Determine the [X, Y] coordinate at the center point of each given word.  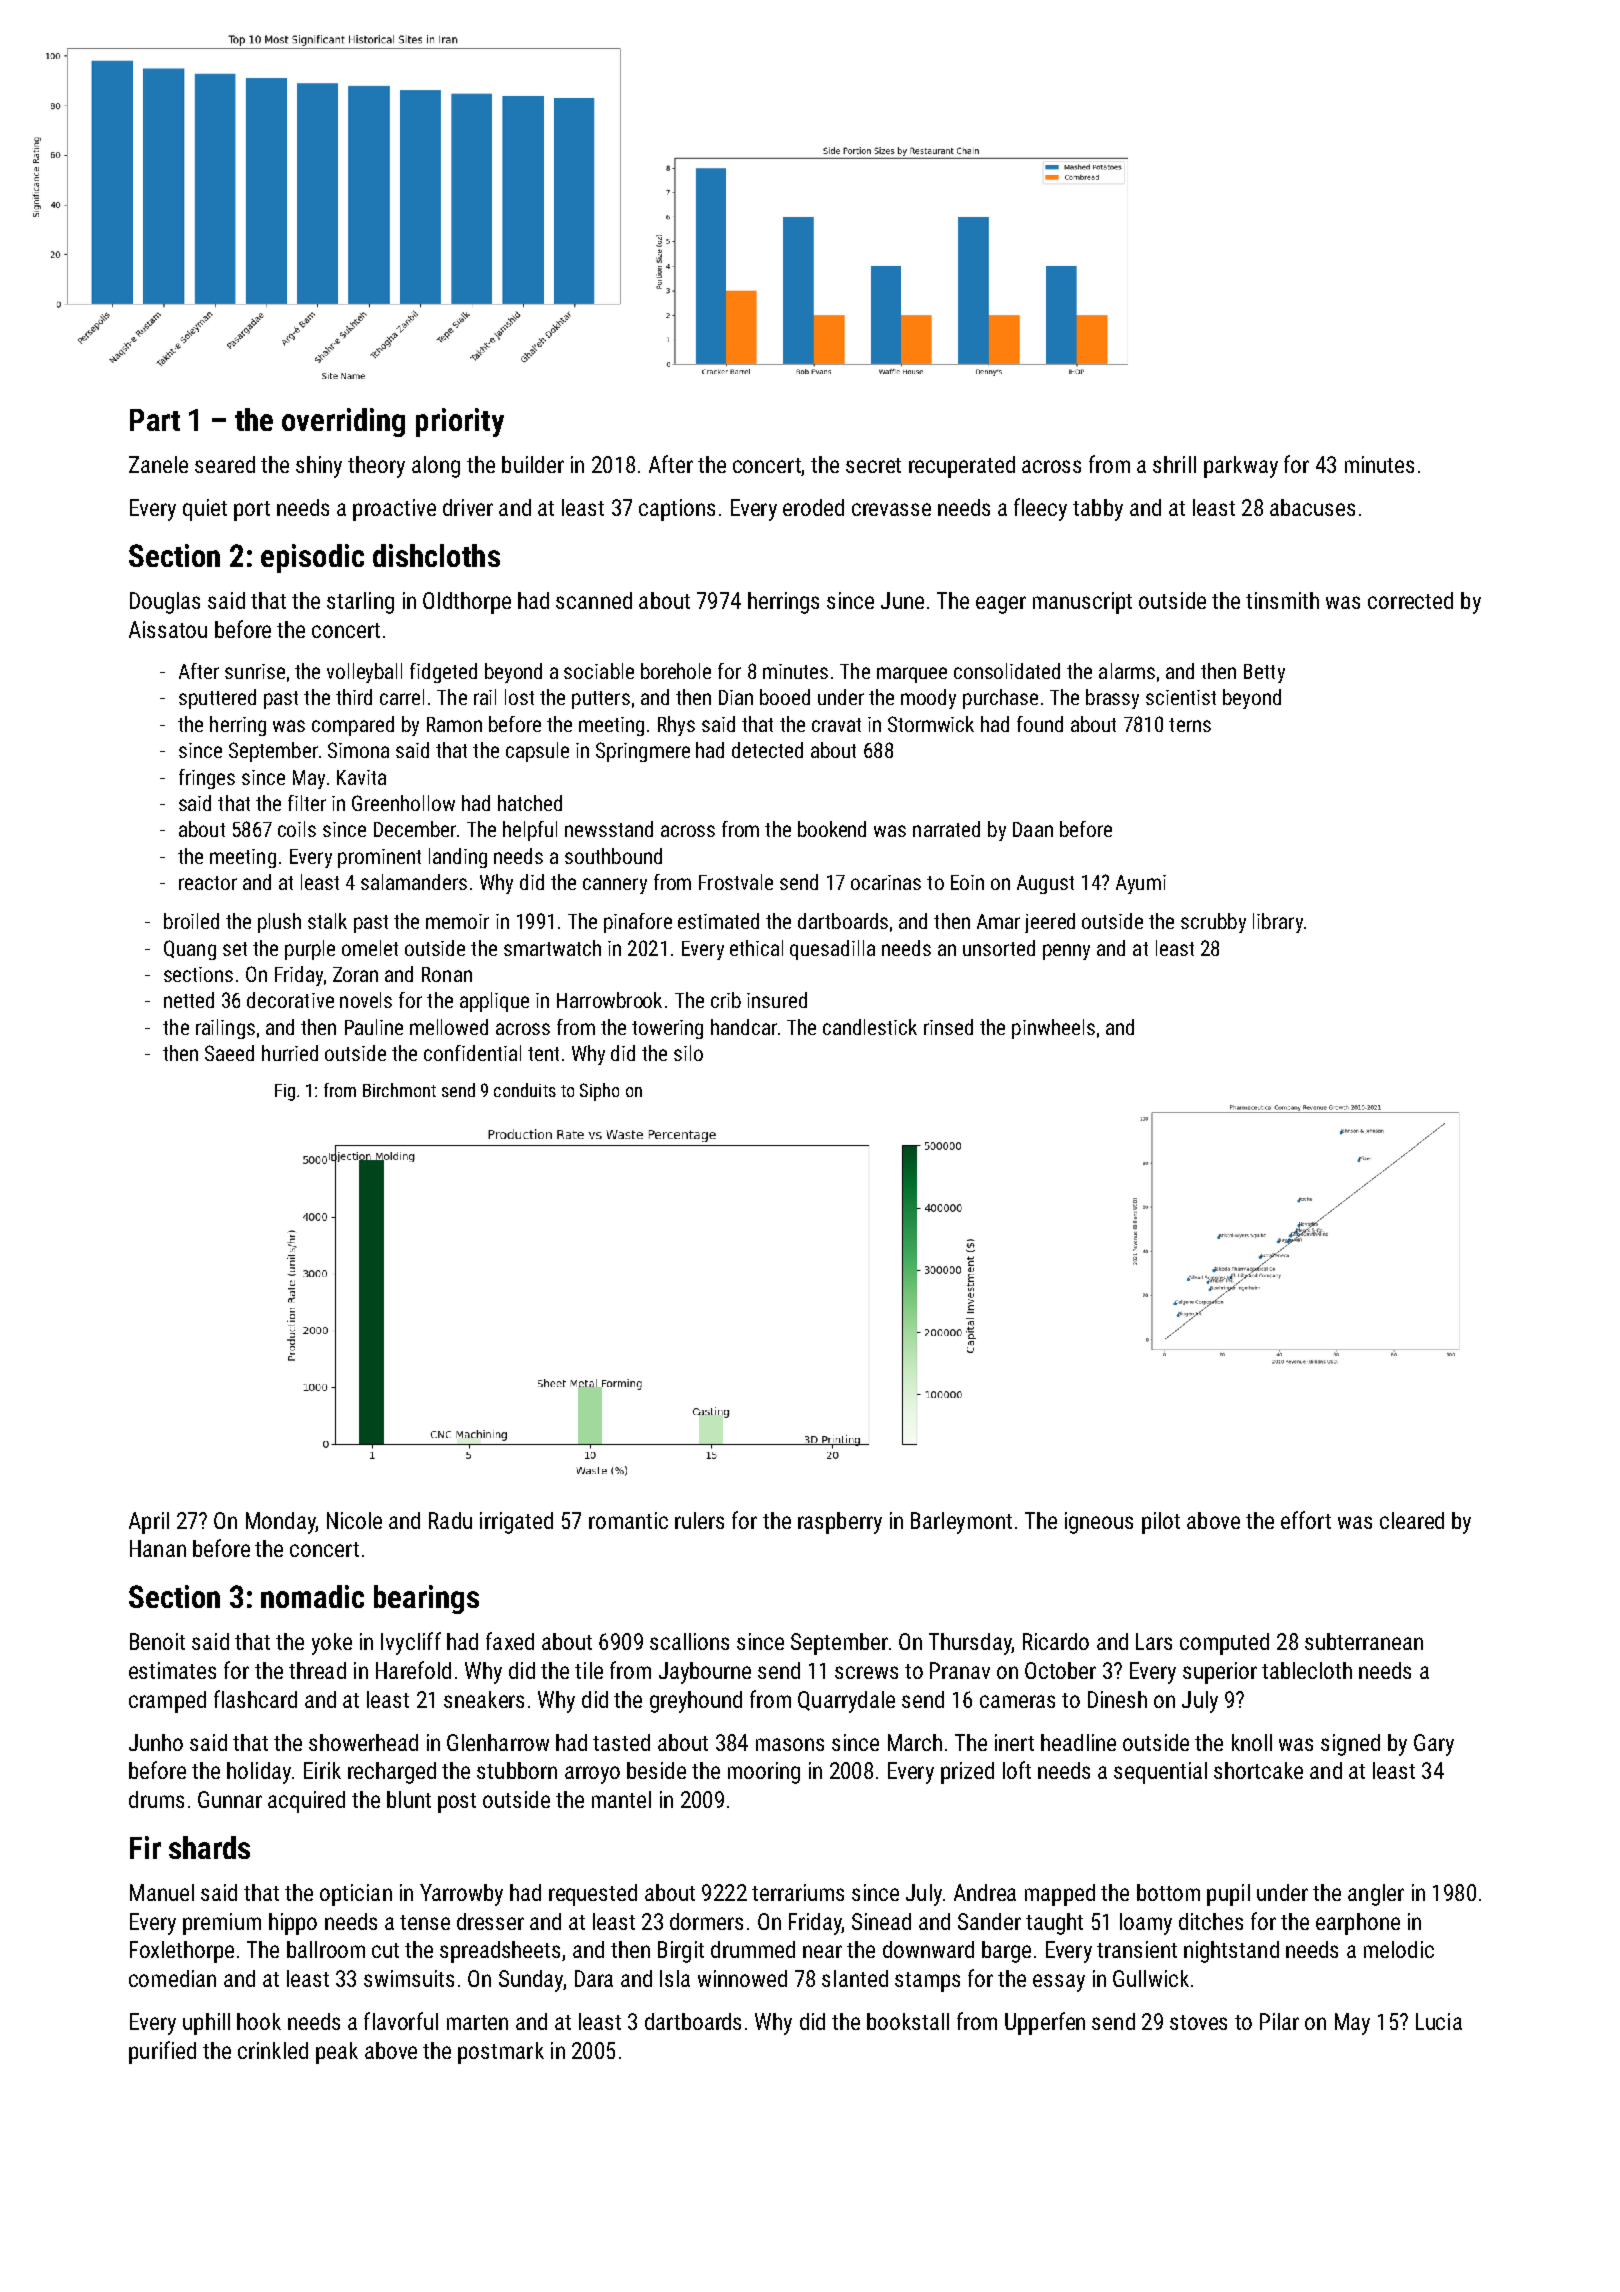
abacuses [1312, 507]
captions [677, 510]
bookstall [908, 2021]
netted [189, 1000]
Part [155, 420]
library [1278, 923]
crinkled [273, 2050]
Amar [998, 921]
